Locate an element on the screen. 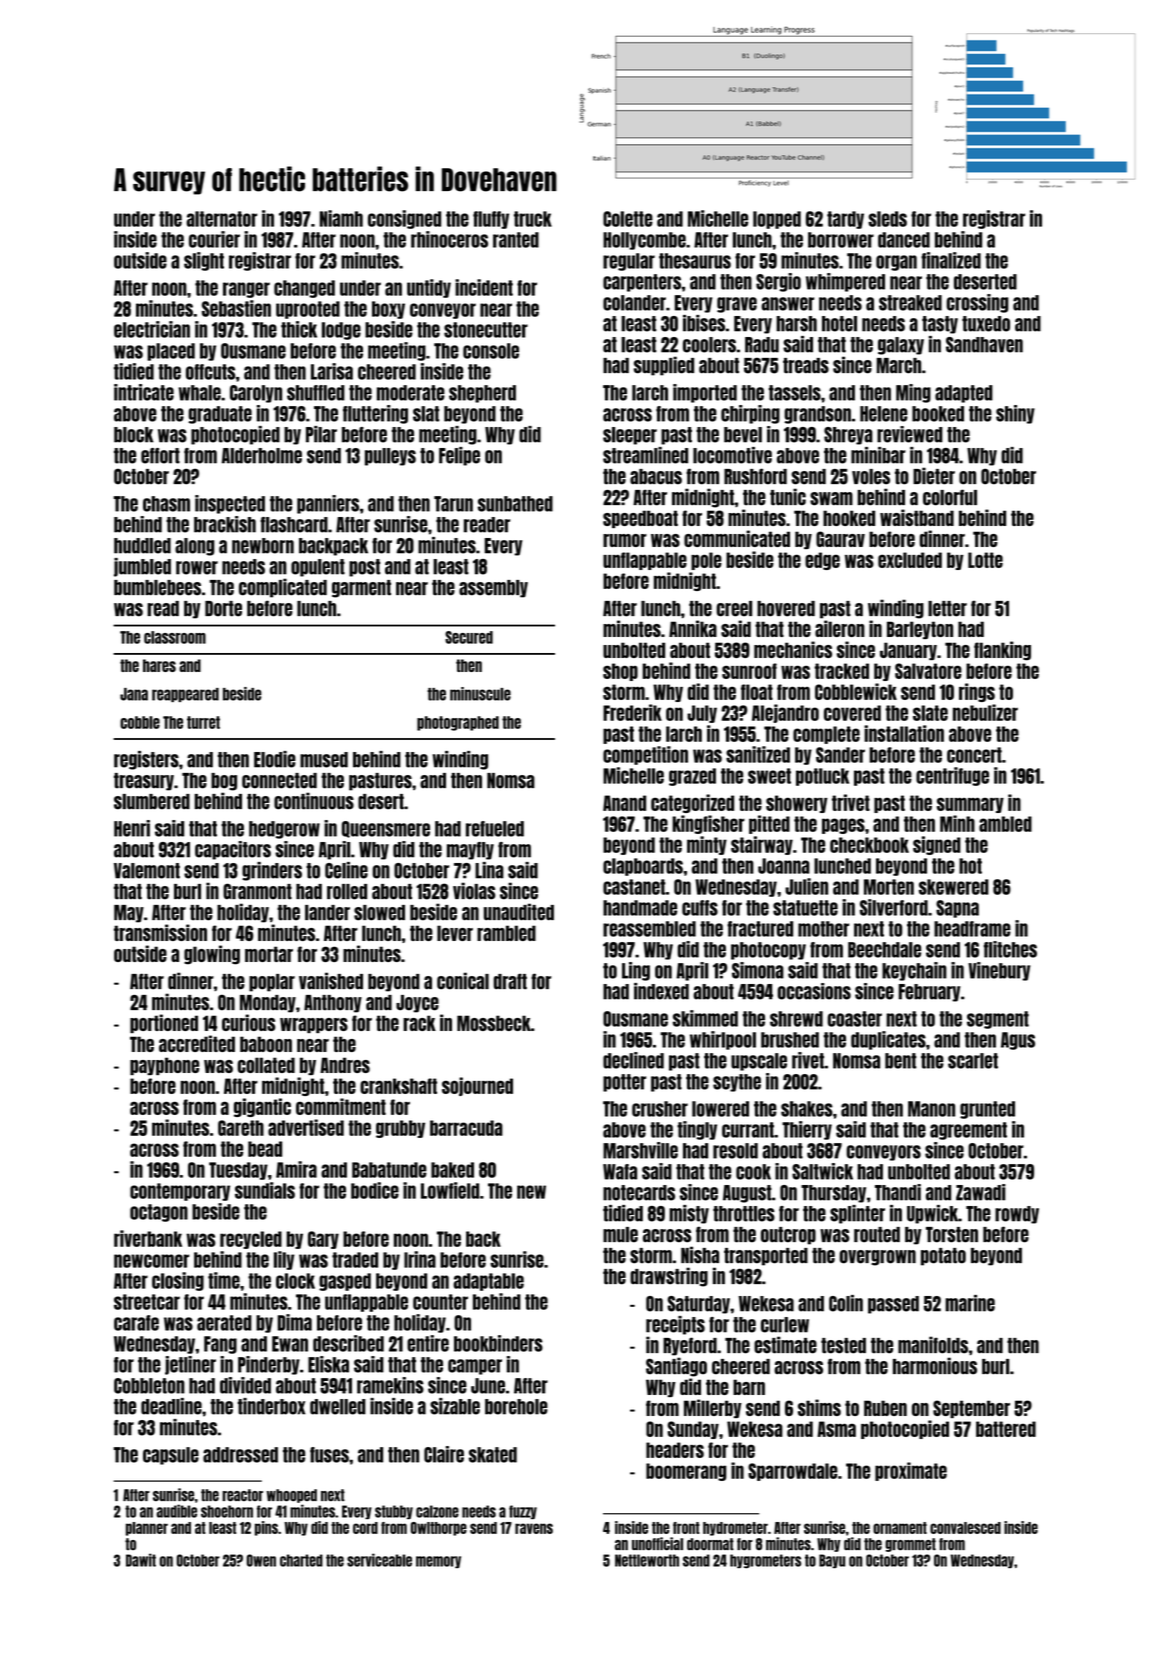  Lotte is located at coordinates (985, 560).
